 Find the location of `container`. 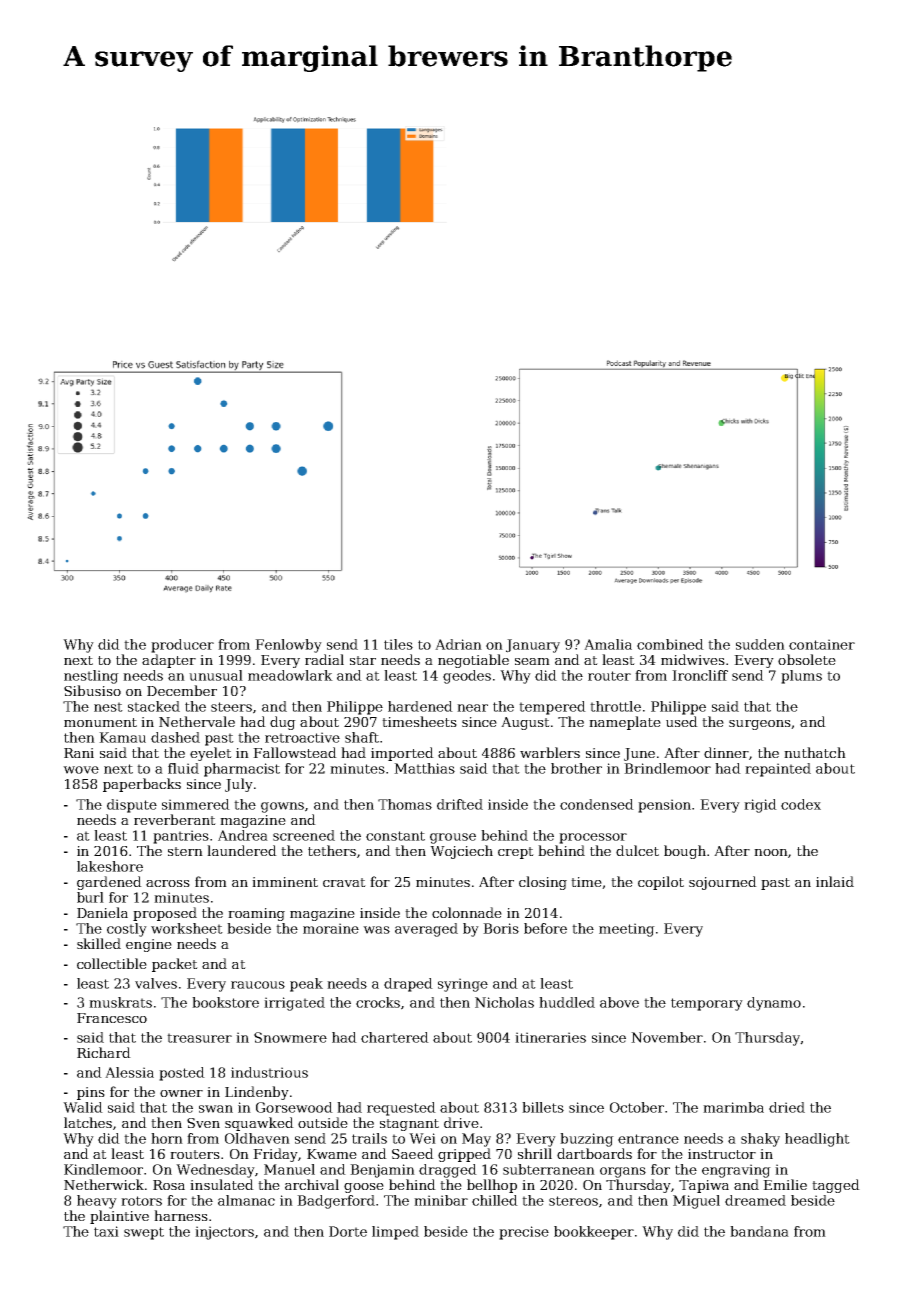

container is located at coordinates (822, 644).
